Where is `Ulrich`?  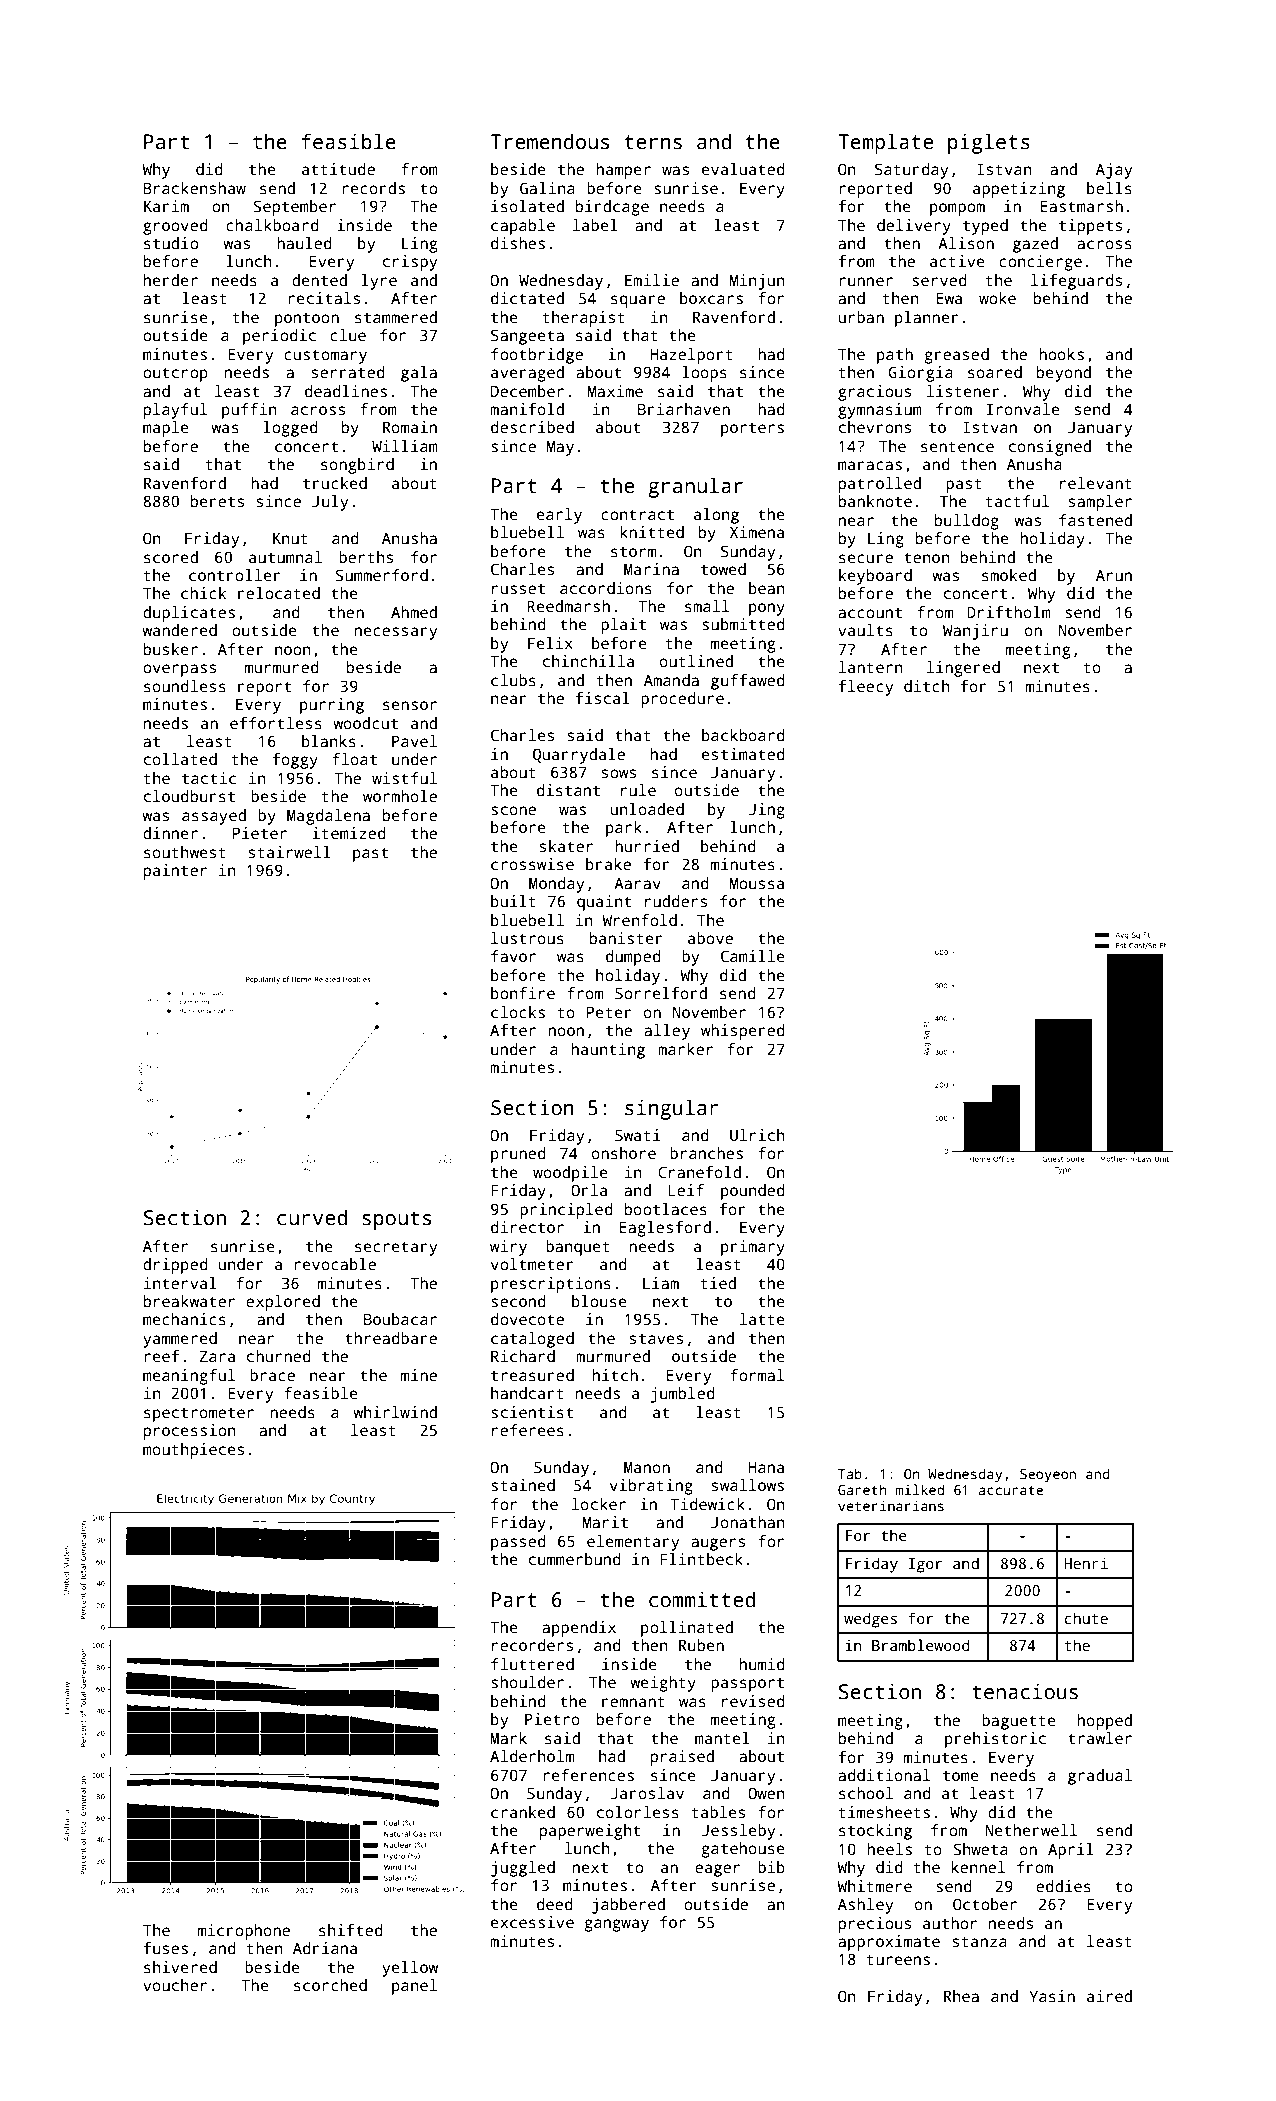
Ulrich is located at coordinates (757, 1135).
